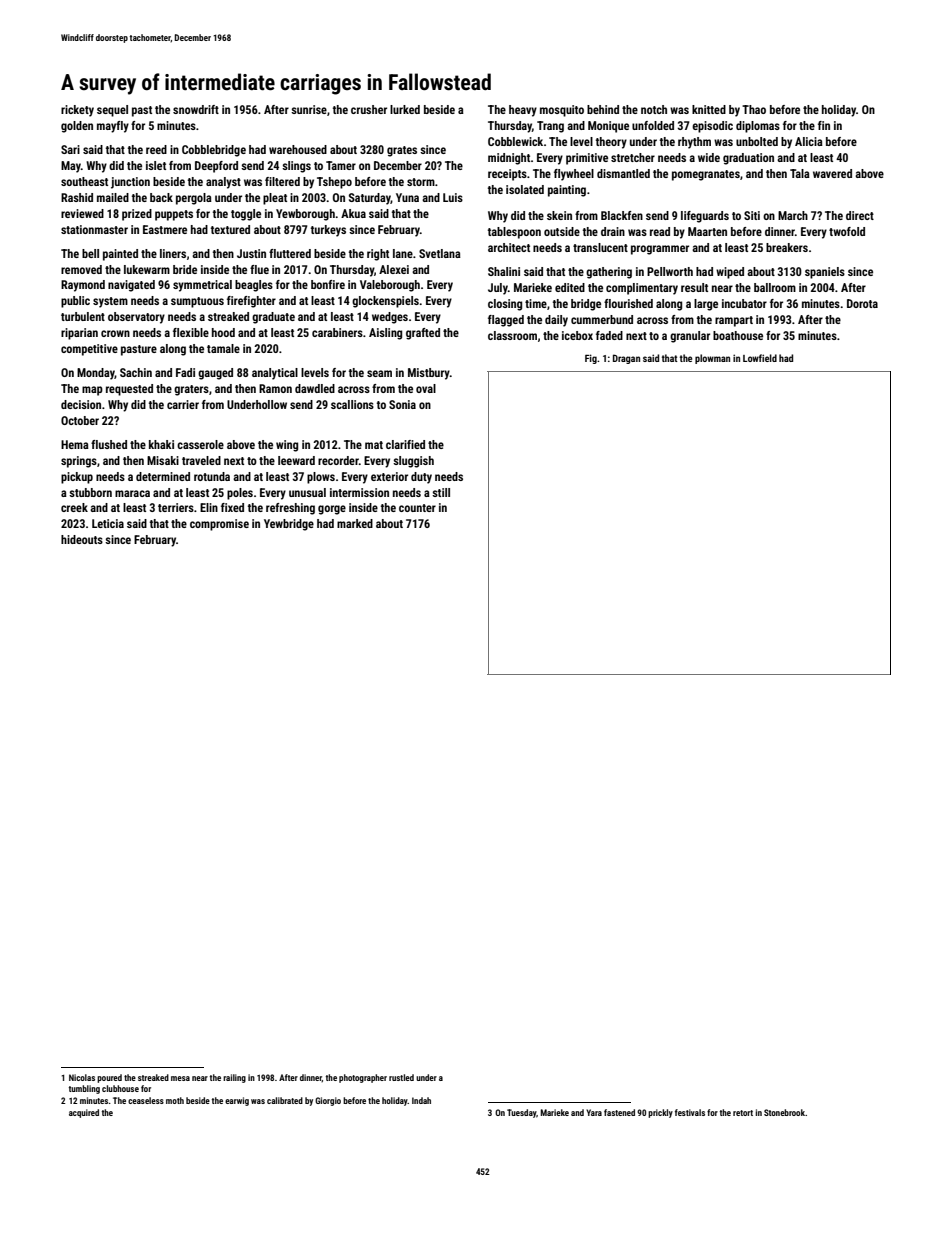  What do you see at coordinates (577, 335) in the screenshot?
I see `icebox` at bounding box center [577, 335].
